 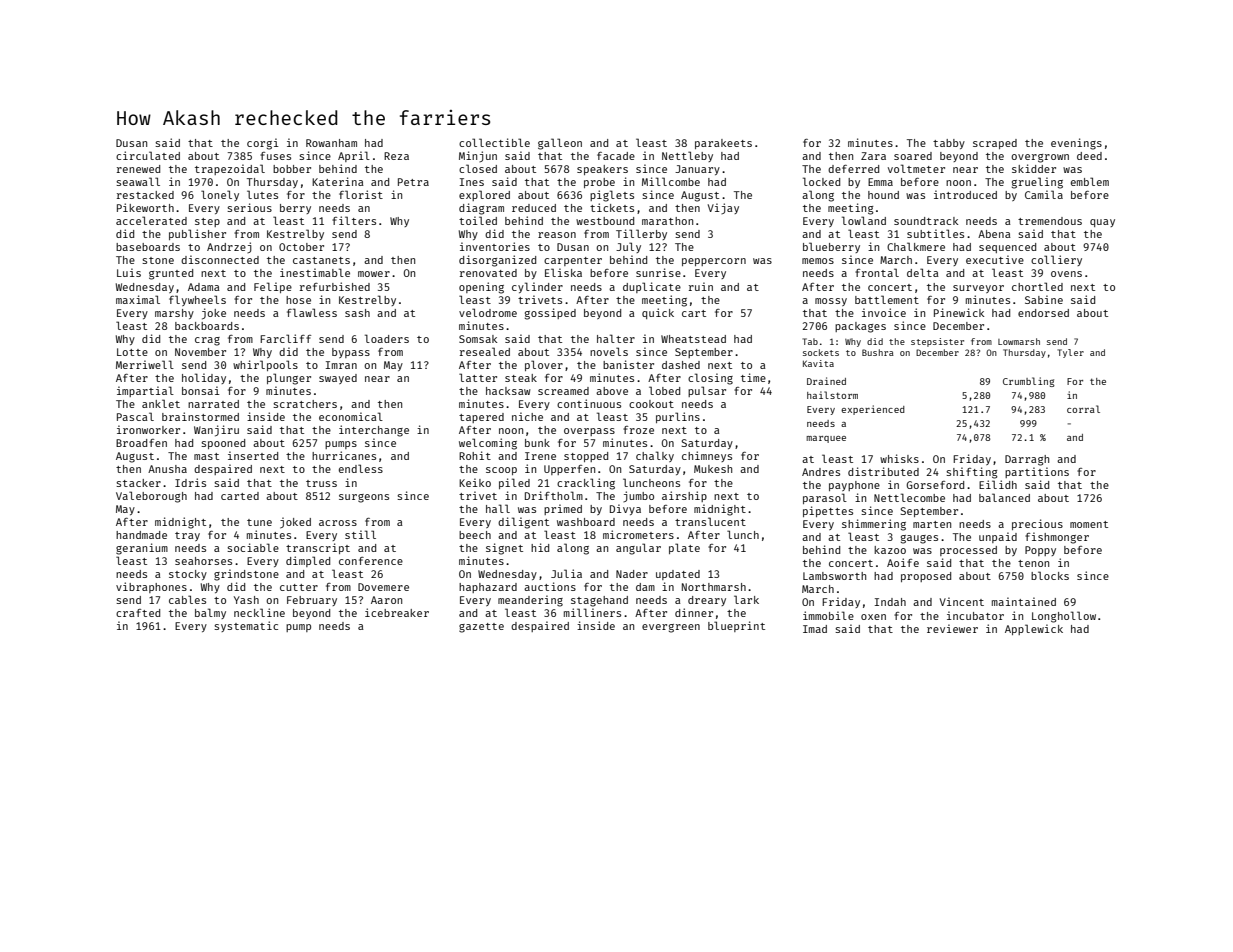 What do you see at coordinates (995, 144) in the screenshot?
I see `scraped` at bounding box center [995, 144].
